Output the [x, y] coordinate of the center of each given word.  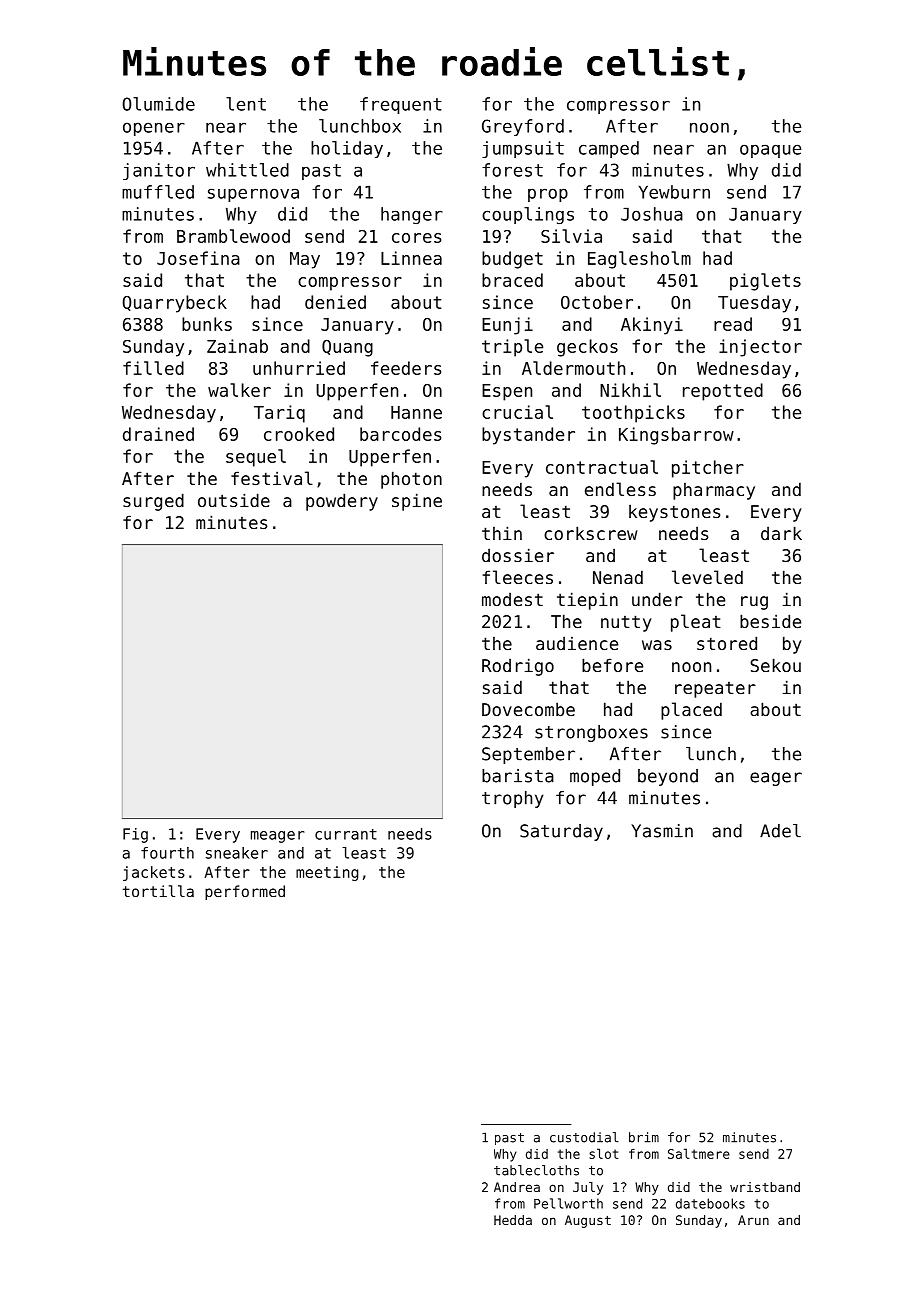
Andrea [517, 1187]
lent [246, 104]
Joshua [652, 214]
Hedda [513, 1220]
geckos [587, 348]
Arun [753, 1220]
